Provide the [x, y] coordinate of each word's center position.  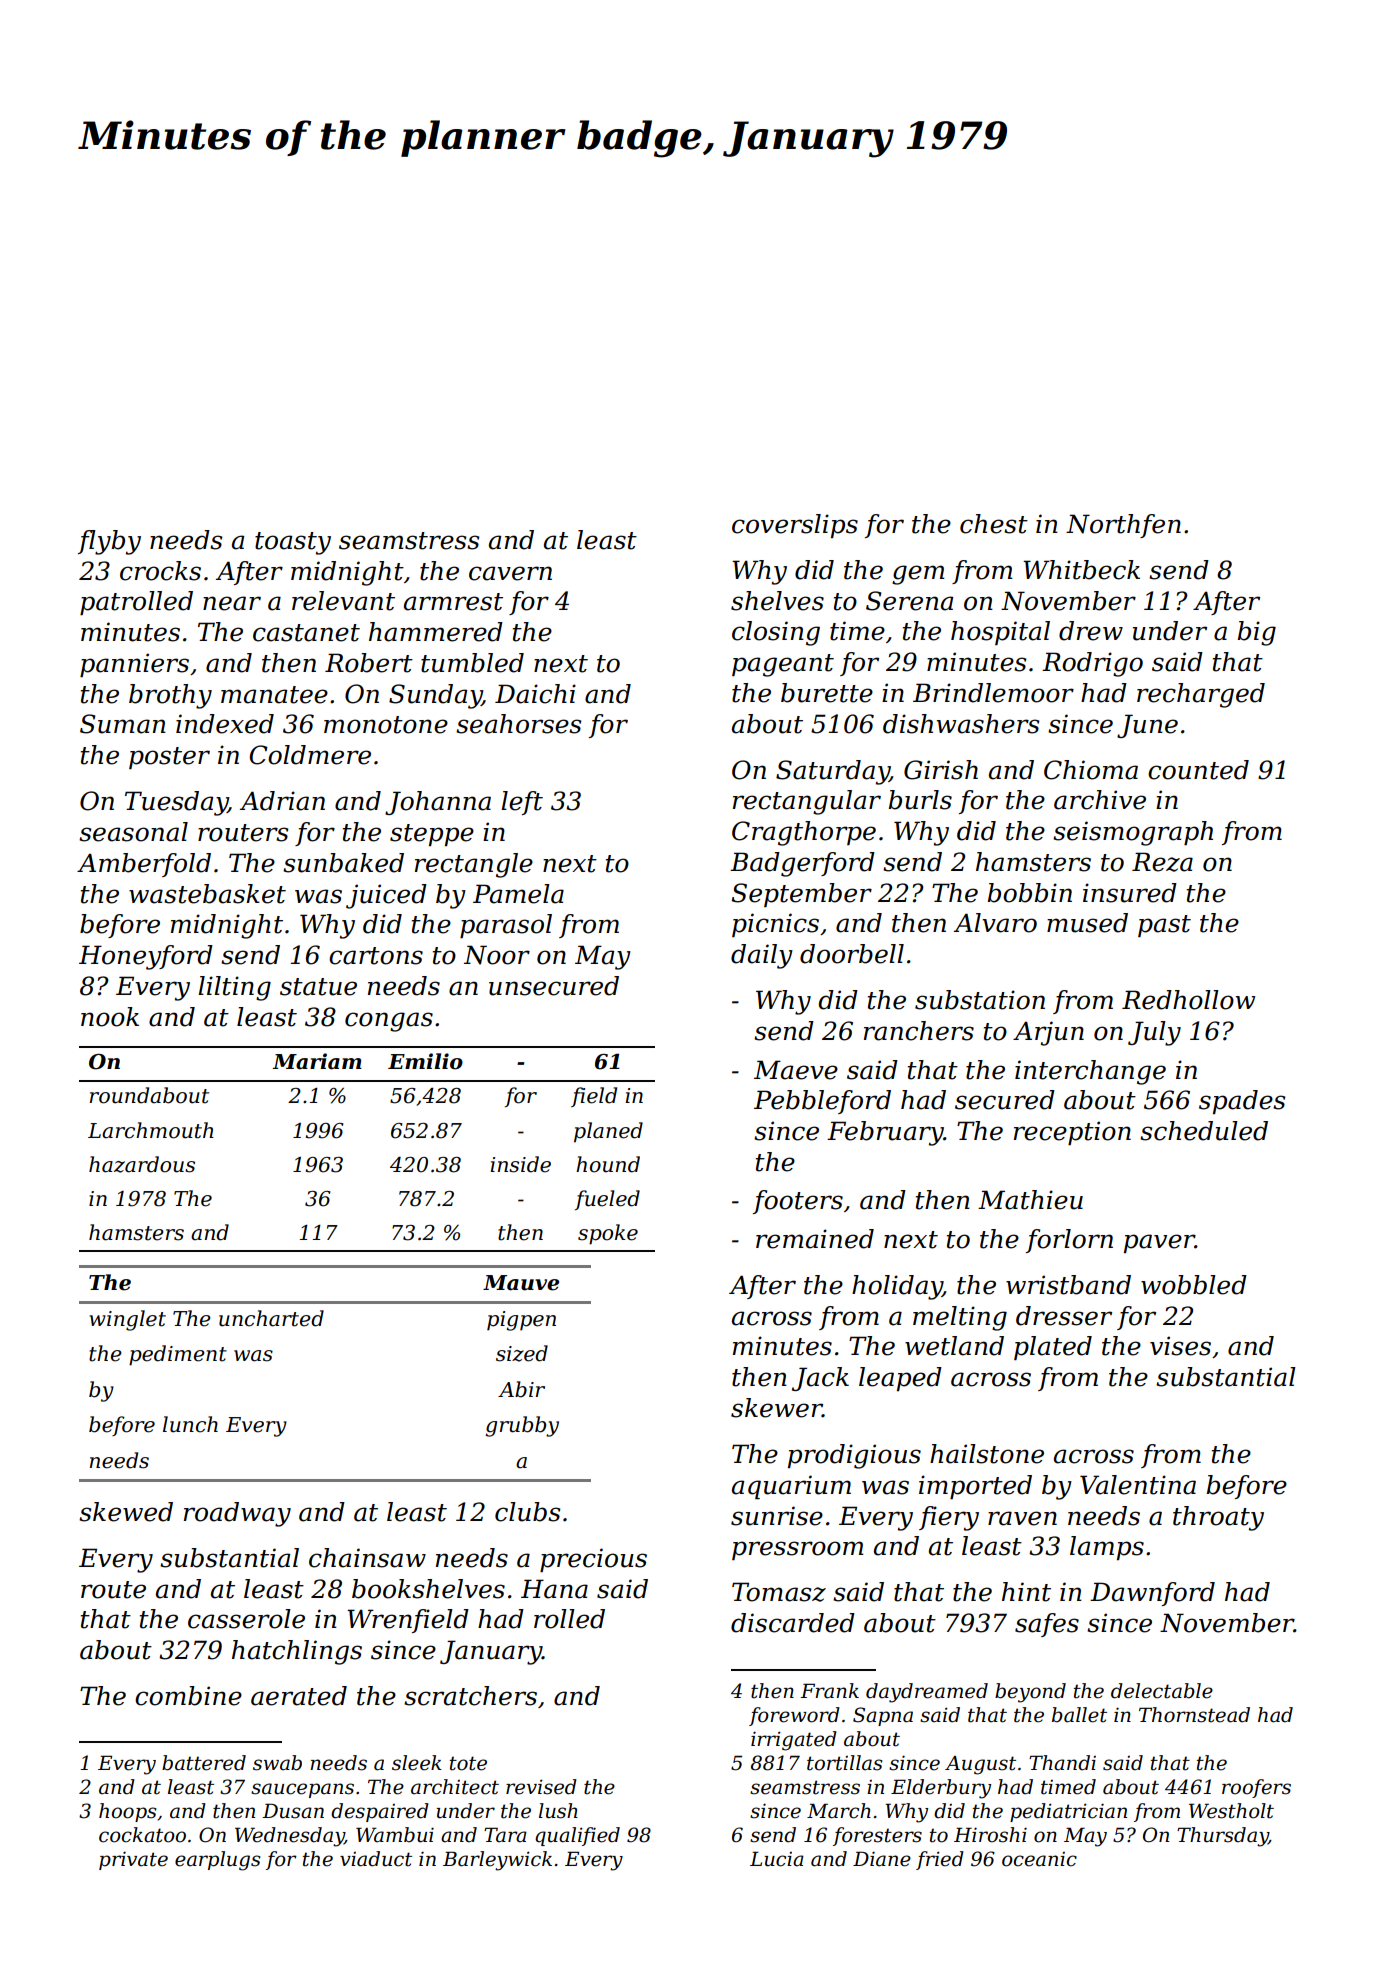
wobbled [1194, 1285]
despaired [380, 1812]
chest [994, 524]
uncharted [271, 1318]
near [232, 603]
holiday [897, 1287]
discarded [793, 1623]
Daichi [535, 694]
